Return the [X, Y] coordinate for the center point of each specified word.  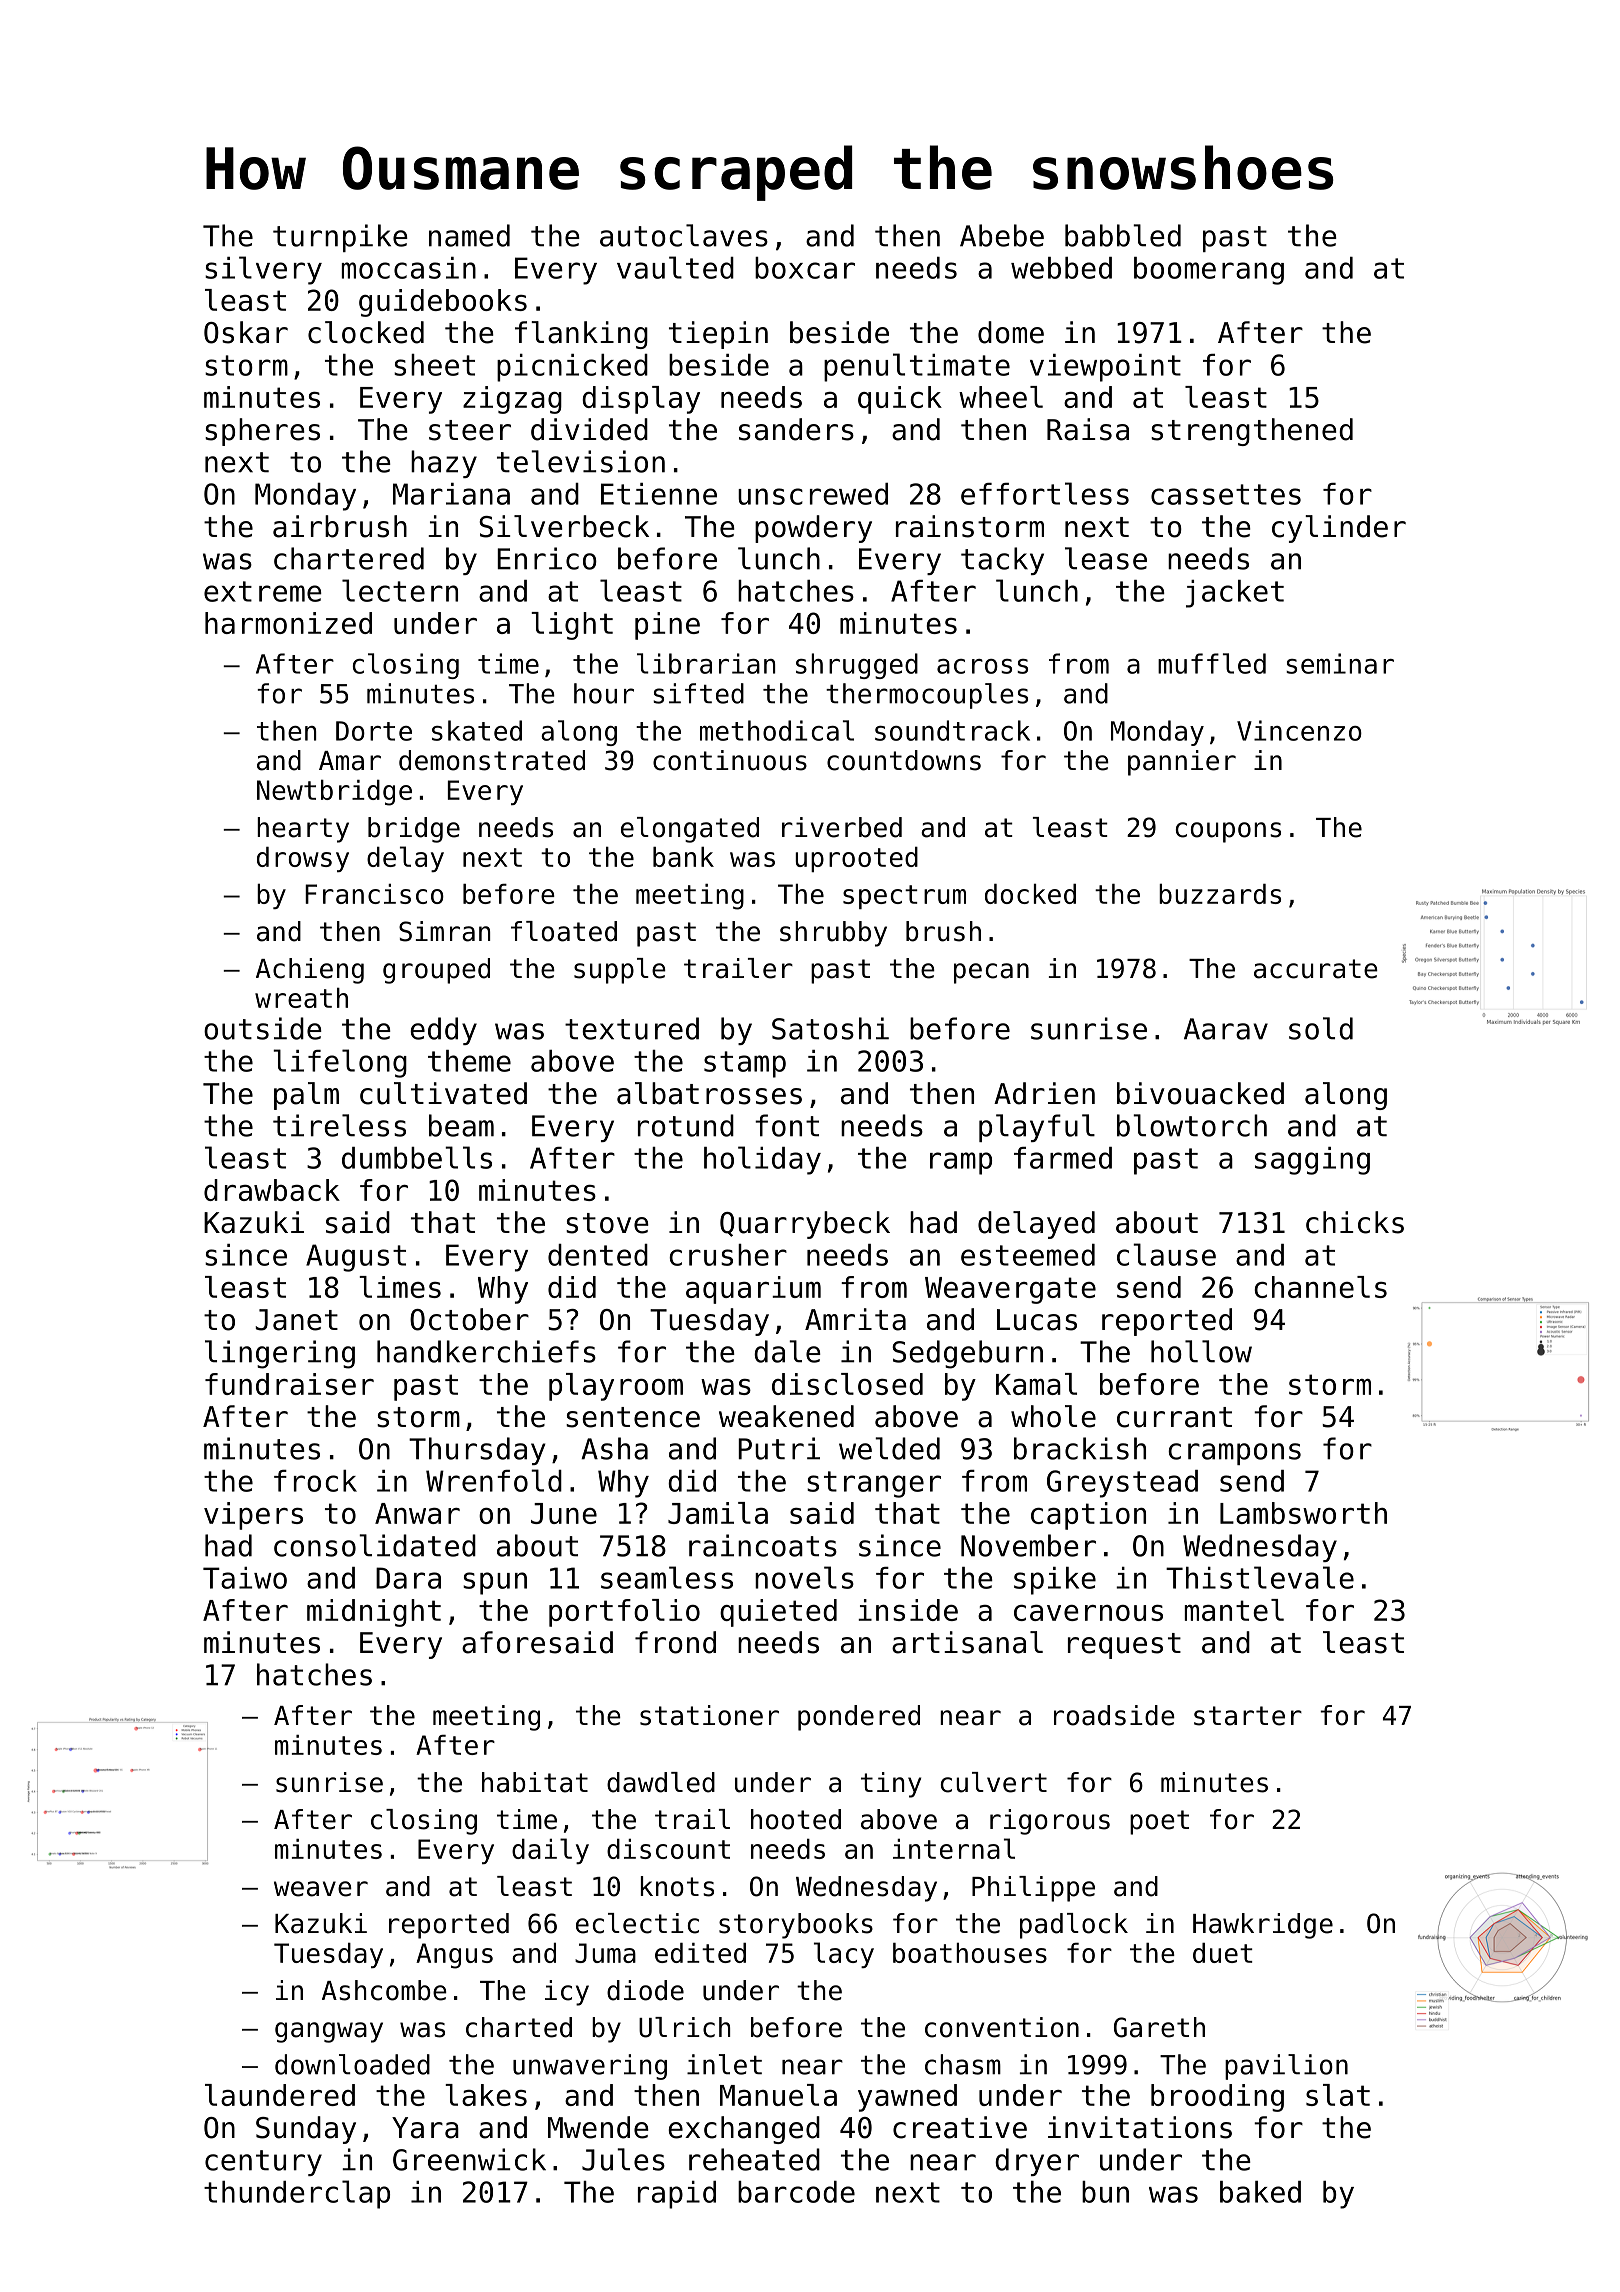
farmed [1063, 1158]
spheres [262, 432]
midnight [374, 1613]
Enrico [547, 558]
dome [1011, 332]
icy [567, 1993]
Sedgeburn [967, 1354]
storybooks [796, 1926]
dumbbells [417, 1157]
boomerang [1209, 271]
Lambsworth [1303, 1513]
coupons [1228, 832]
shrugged [857, 666]
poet [1159, 1822]
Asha [614, 1448]
